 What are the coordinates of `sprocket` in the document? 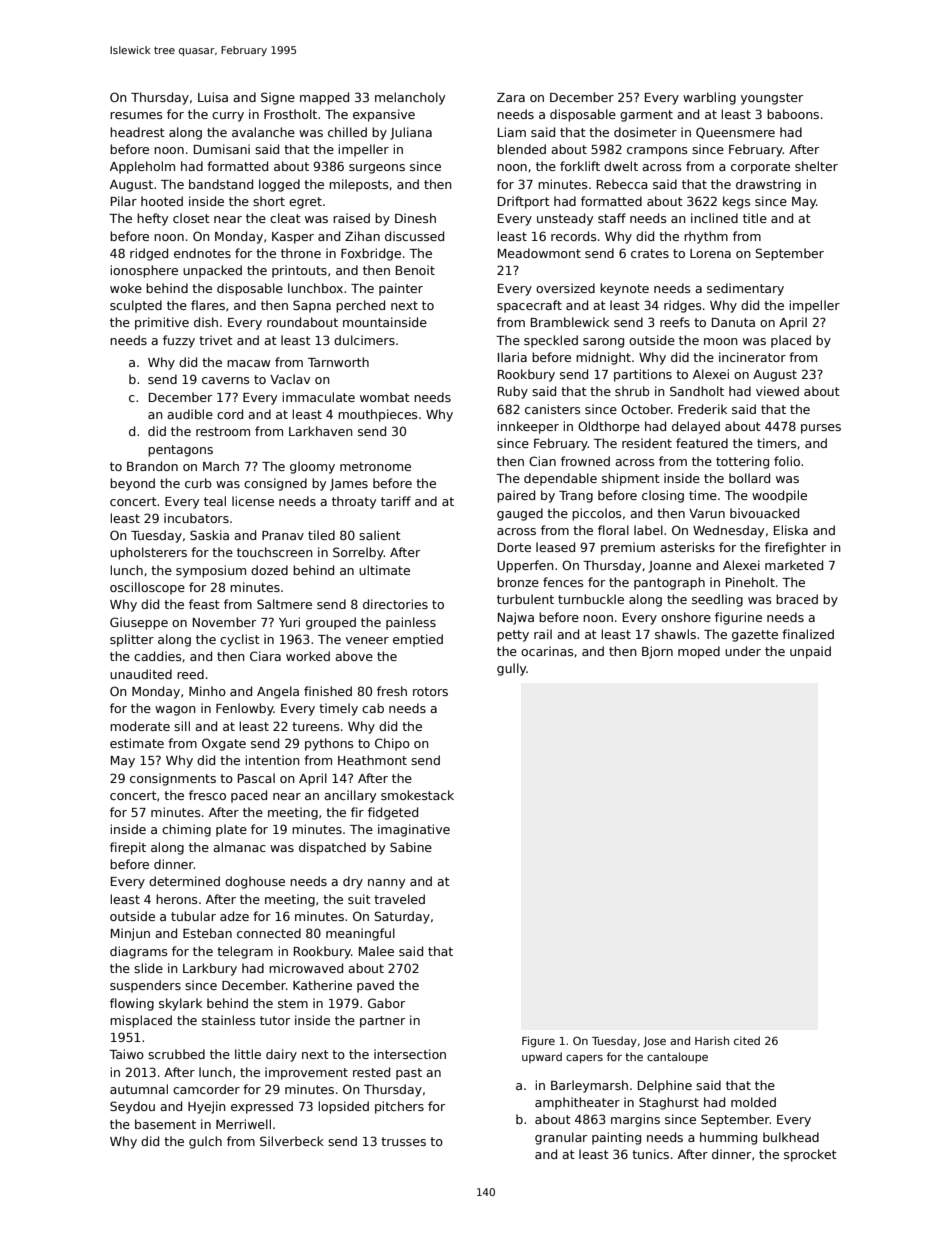 It's located at (810, 1155).
